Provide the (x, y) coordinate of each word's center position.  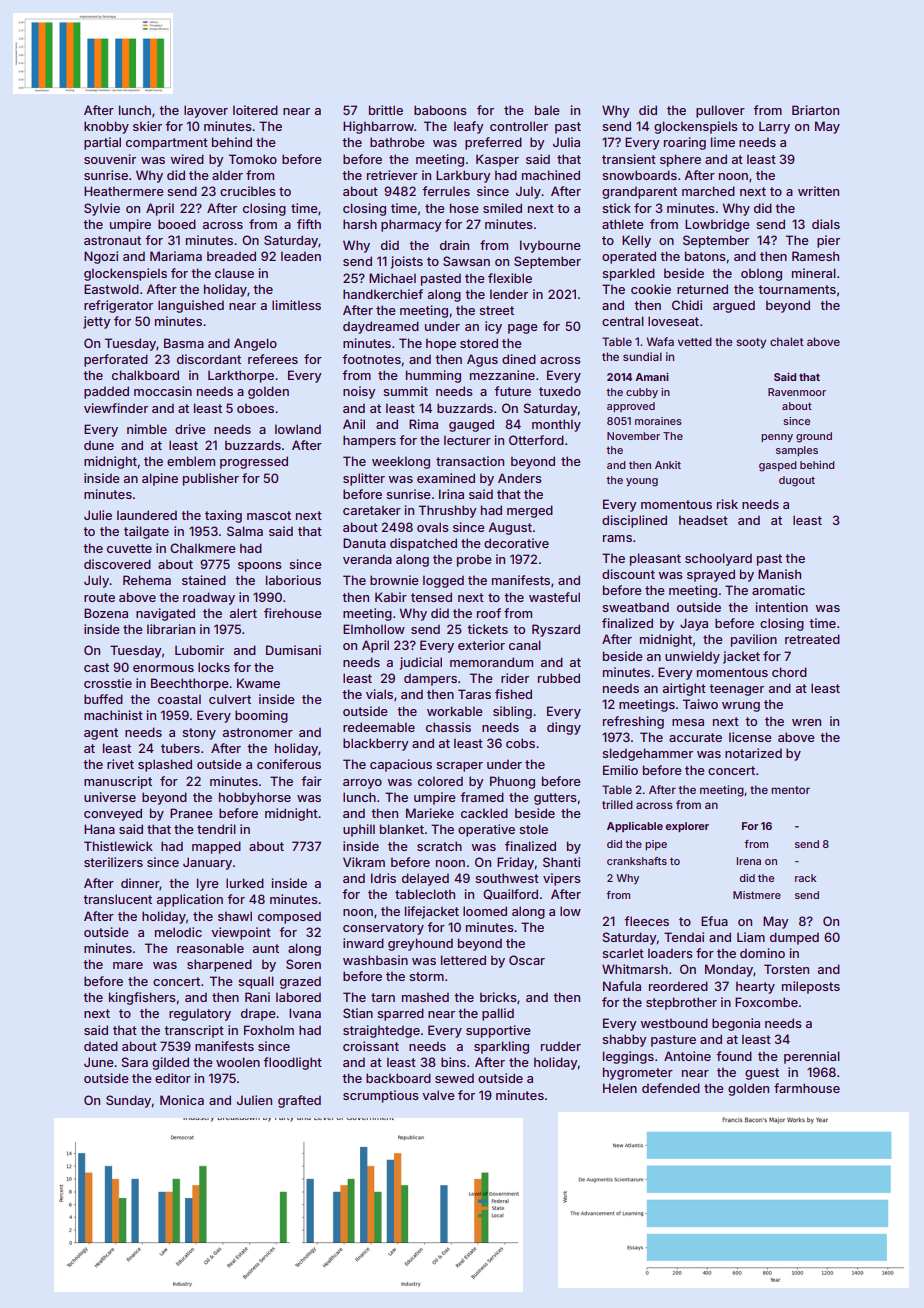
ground (814, 437)
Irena (749, 861)
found (734, 1056)
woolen (238, 1062)
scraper (459, 767)
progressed (254, 462)
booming (261, 716)
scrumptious (381, 1096)
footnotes (371, 359)
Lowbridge (717, 225)
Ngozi (101, 257)
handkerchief (383, 294)
